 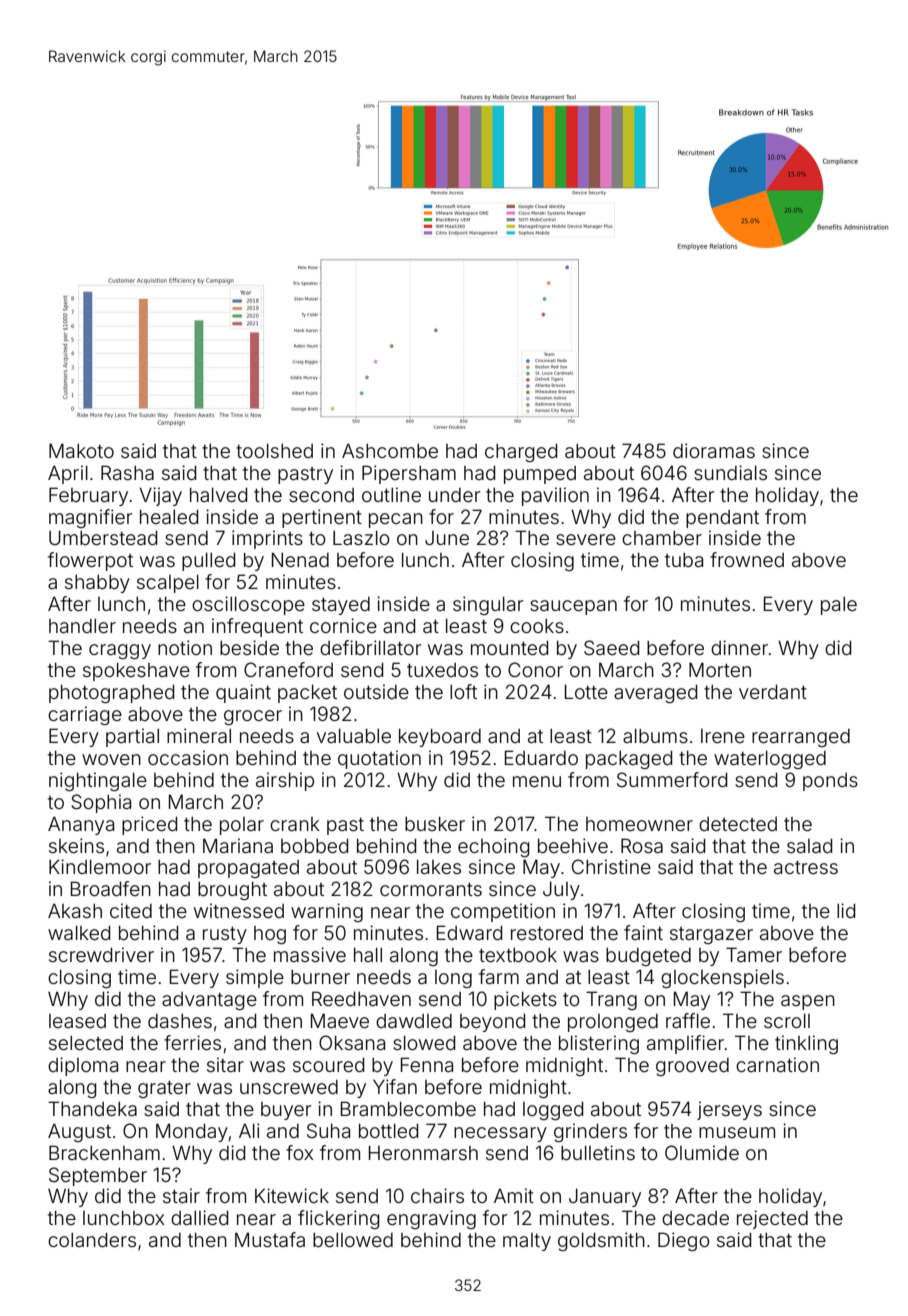 I want to click on saucepan, so click(x=573, y=607).
